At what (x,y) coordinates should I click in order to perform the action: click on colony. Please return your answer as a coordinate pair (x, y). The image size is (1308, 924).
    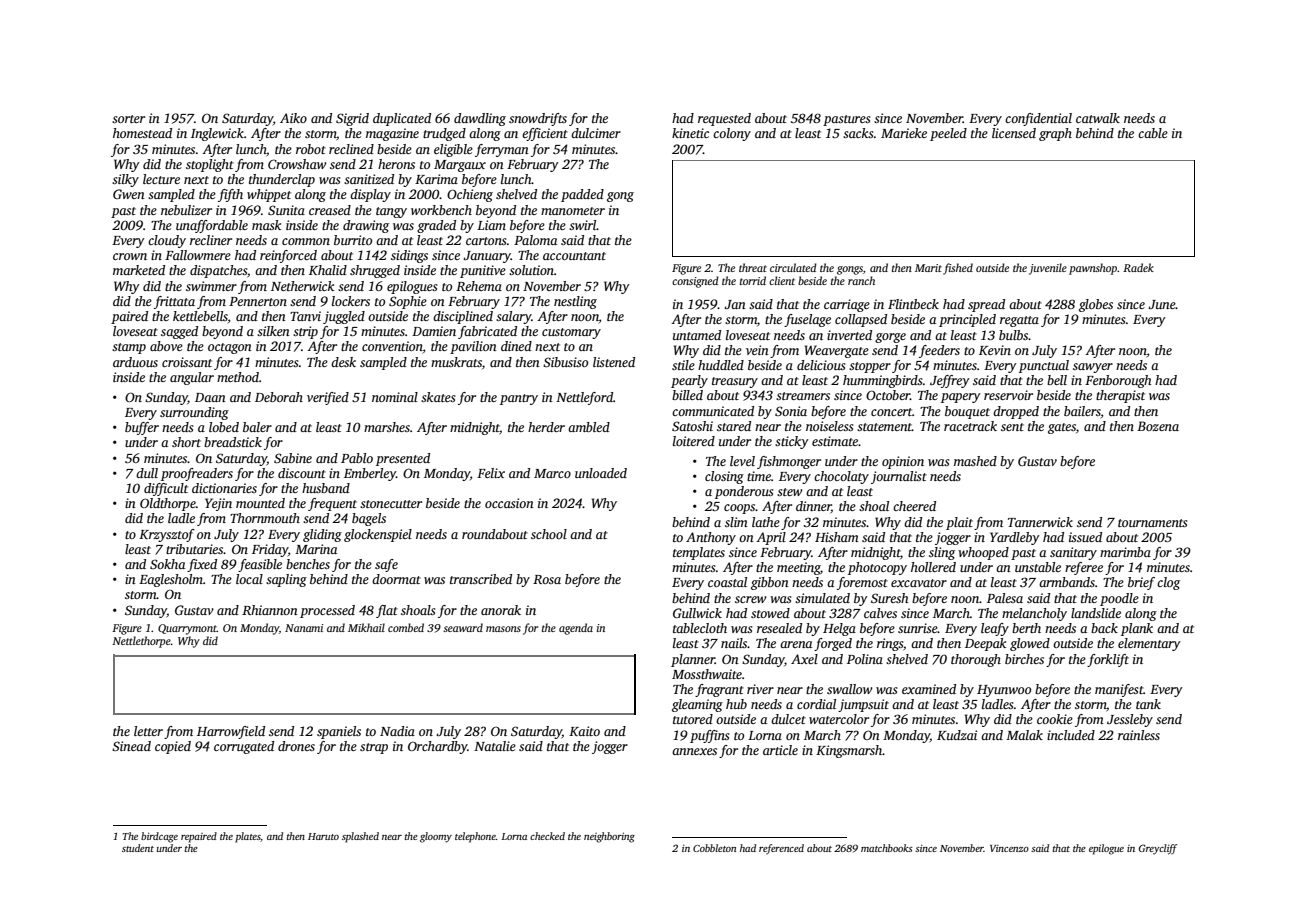
    Looking at the image, I should click on (732, 134).
